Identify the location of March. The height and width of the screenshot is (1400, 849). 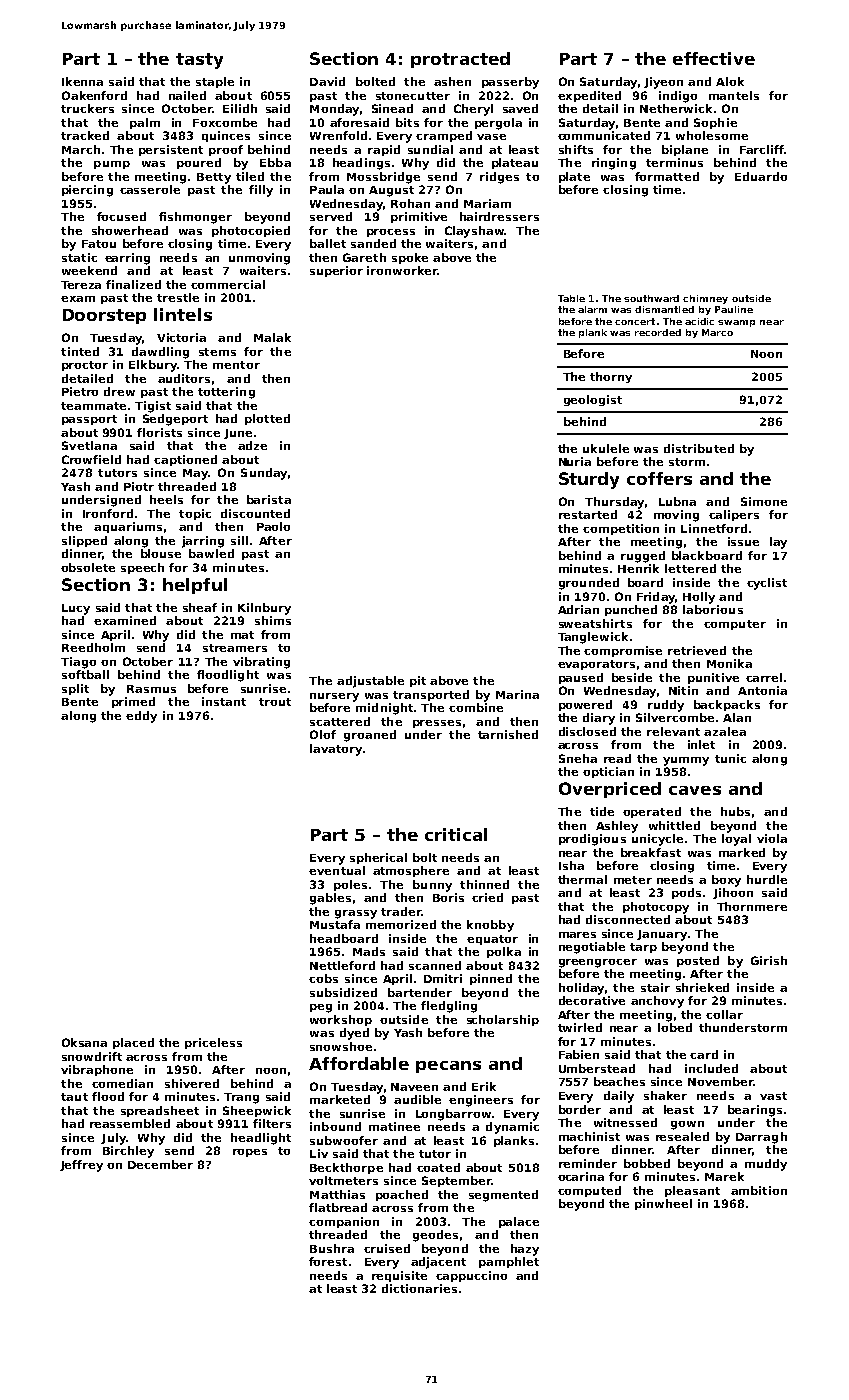
(81, 149).
